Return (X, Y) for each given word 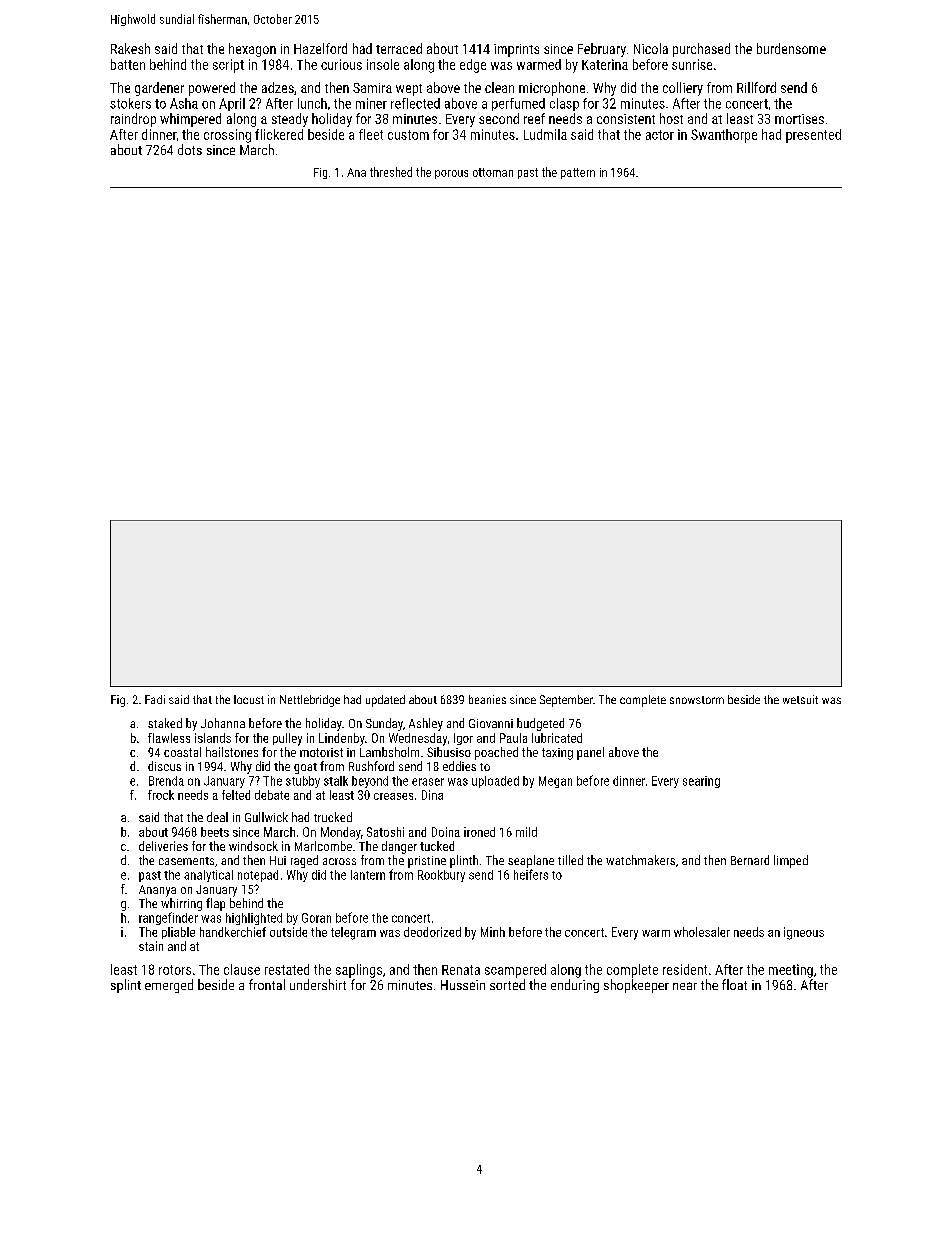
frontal (267, 984)
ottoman (493, 172)
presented (813, 136)
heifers (531, 874)
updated (385, 701)
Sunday (384, 724)
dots (190, 149)
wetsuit (800, 699)
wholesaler (702, 932)
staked (165, 723)
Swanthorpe (724, 136)
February (602, 50)
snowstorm (697, 700)
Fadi (155, 699)
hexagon (252, 50)
